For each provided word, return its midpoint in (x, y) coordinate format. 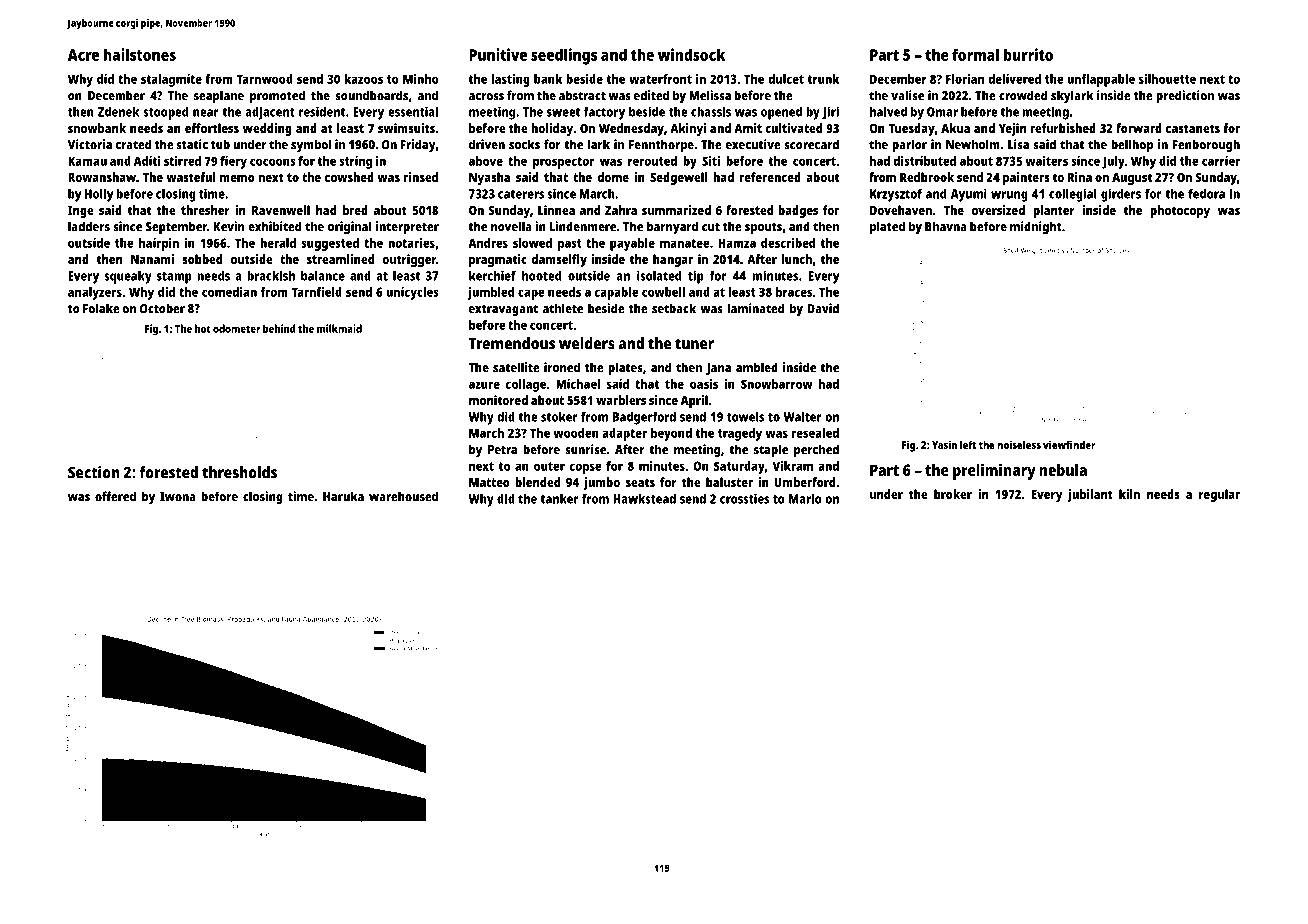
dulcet (786, 79)
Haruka (343, 496)
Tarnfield (317, 292)
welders (587, 343)
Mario (805, 498)
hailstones (140, 54)
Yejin (1012, 129)
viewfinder (1069, 444)
